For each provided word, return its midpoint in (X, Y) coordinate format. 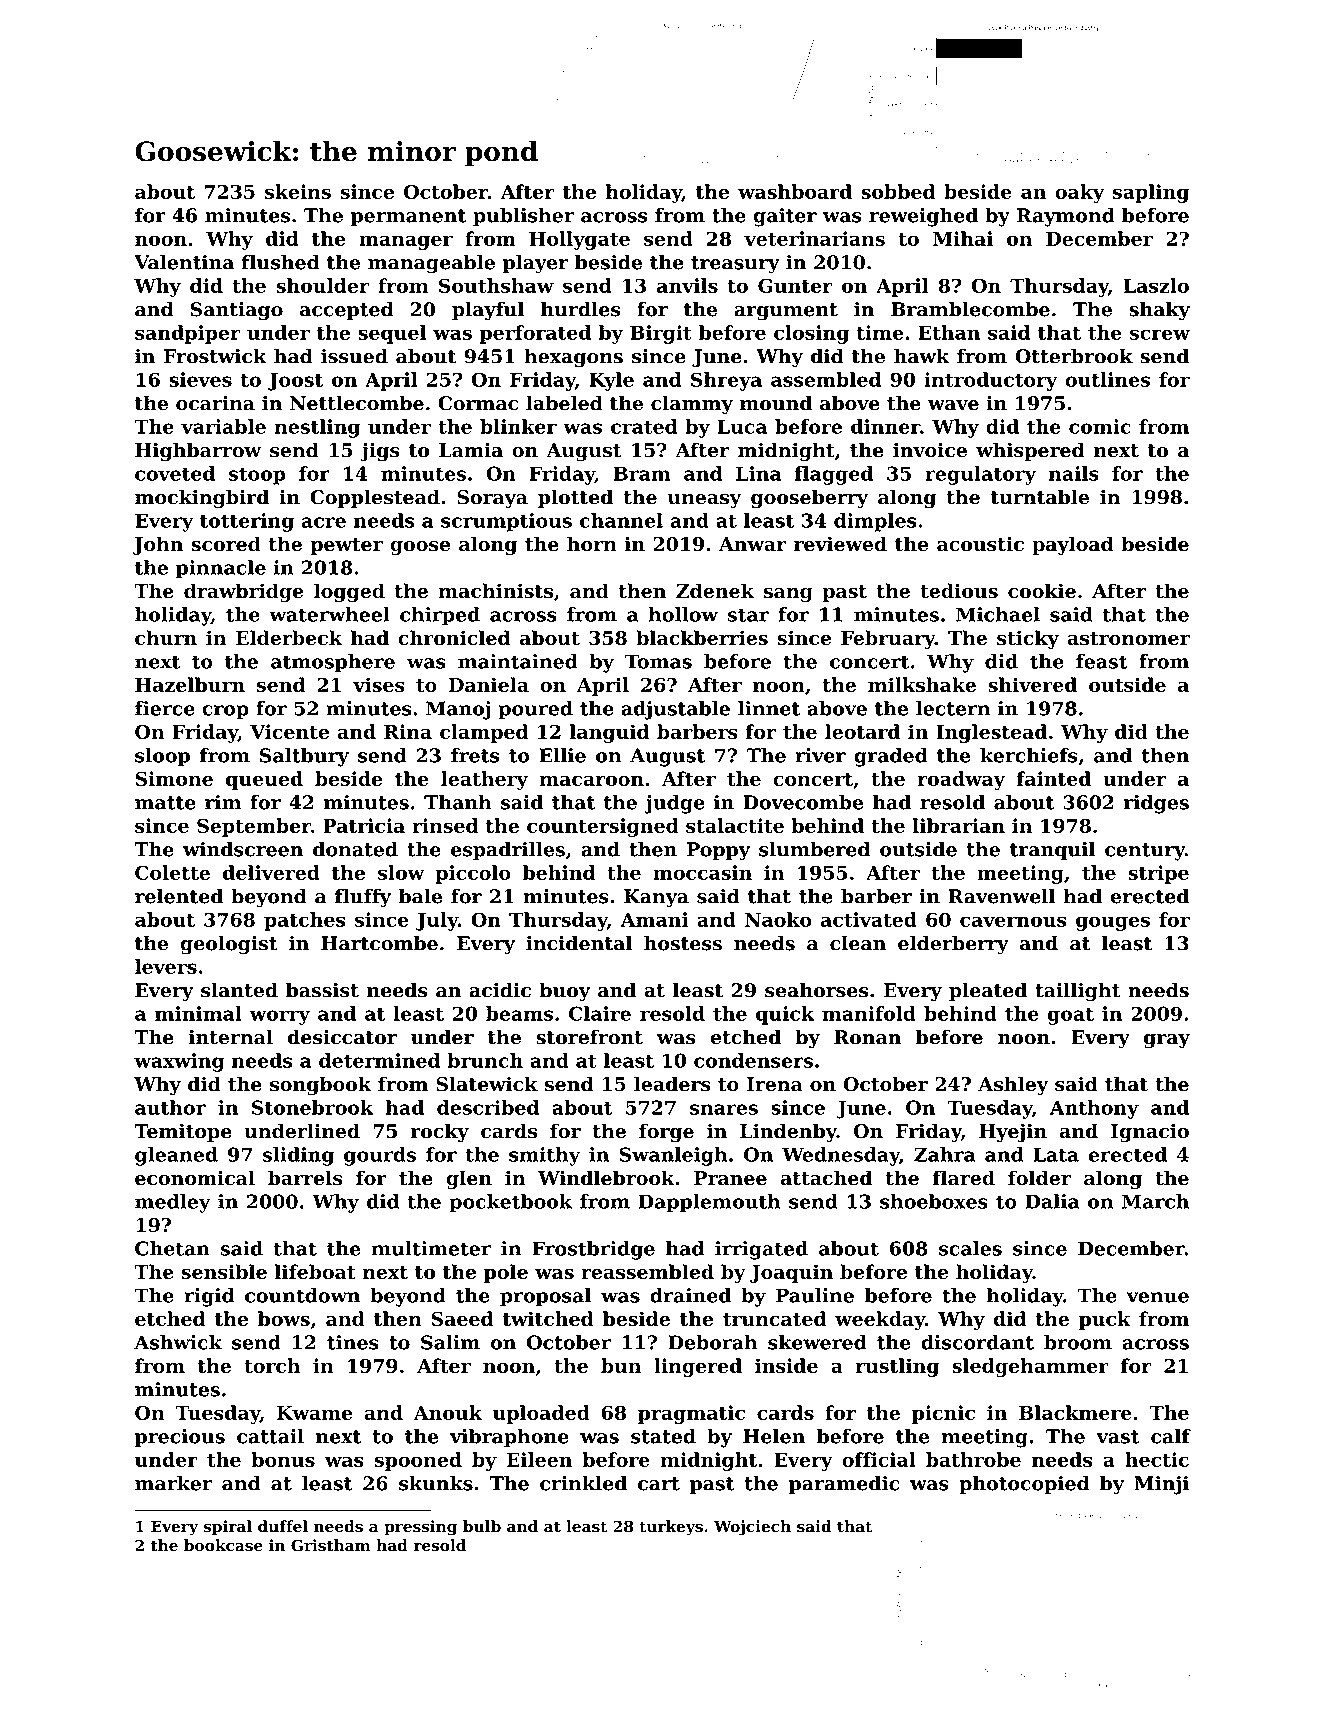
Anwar (753, 544)
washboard (795, 191)
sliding (298, 1156)
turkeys (671, 1528)
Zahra (944, 1154)
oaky (1079, 193)
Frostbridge (593, 1250)
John (158, 545)
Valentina (184, 262)
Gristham (331, 1545)
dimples (875, 522)
